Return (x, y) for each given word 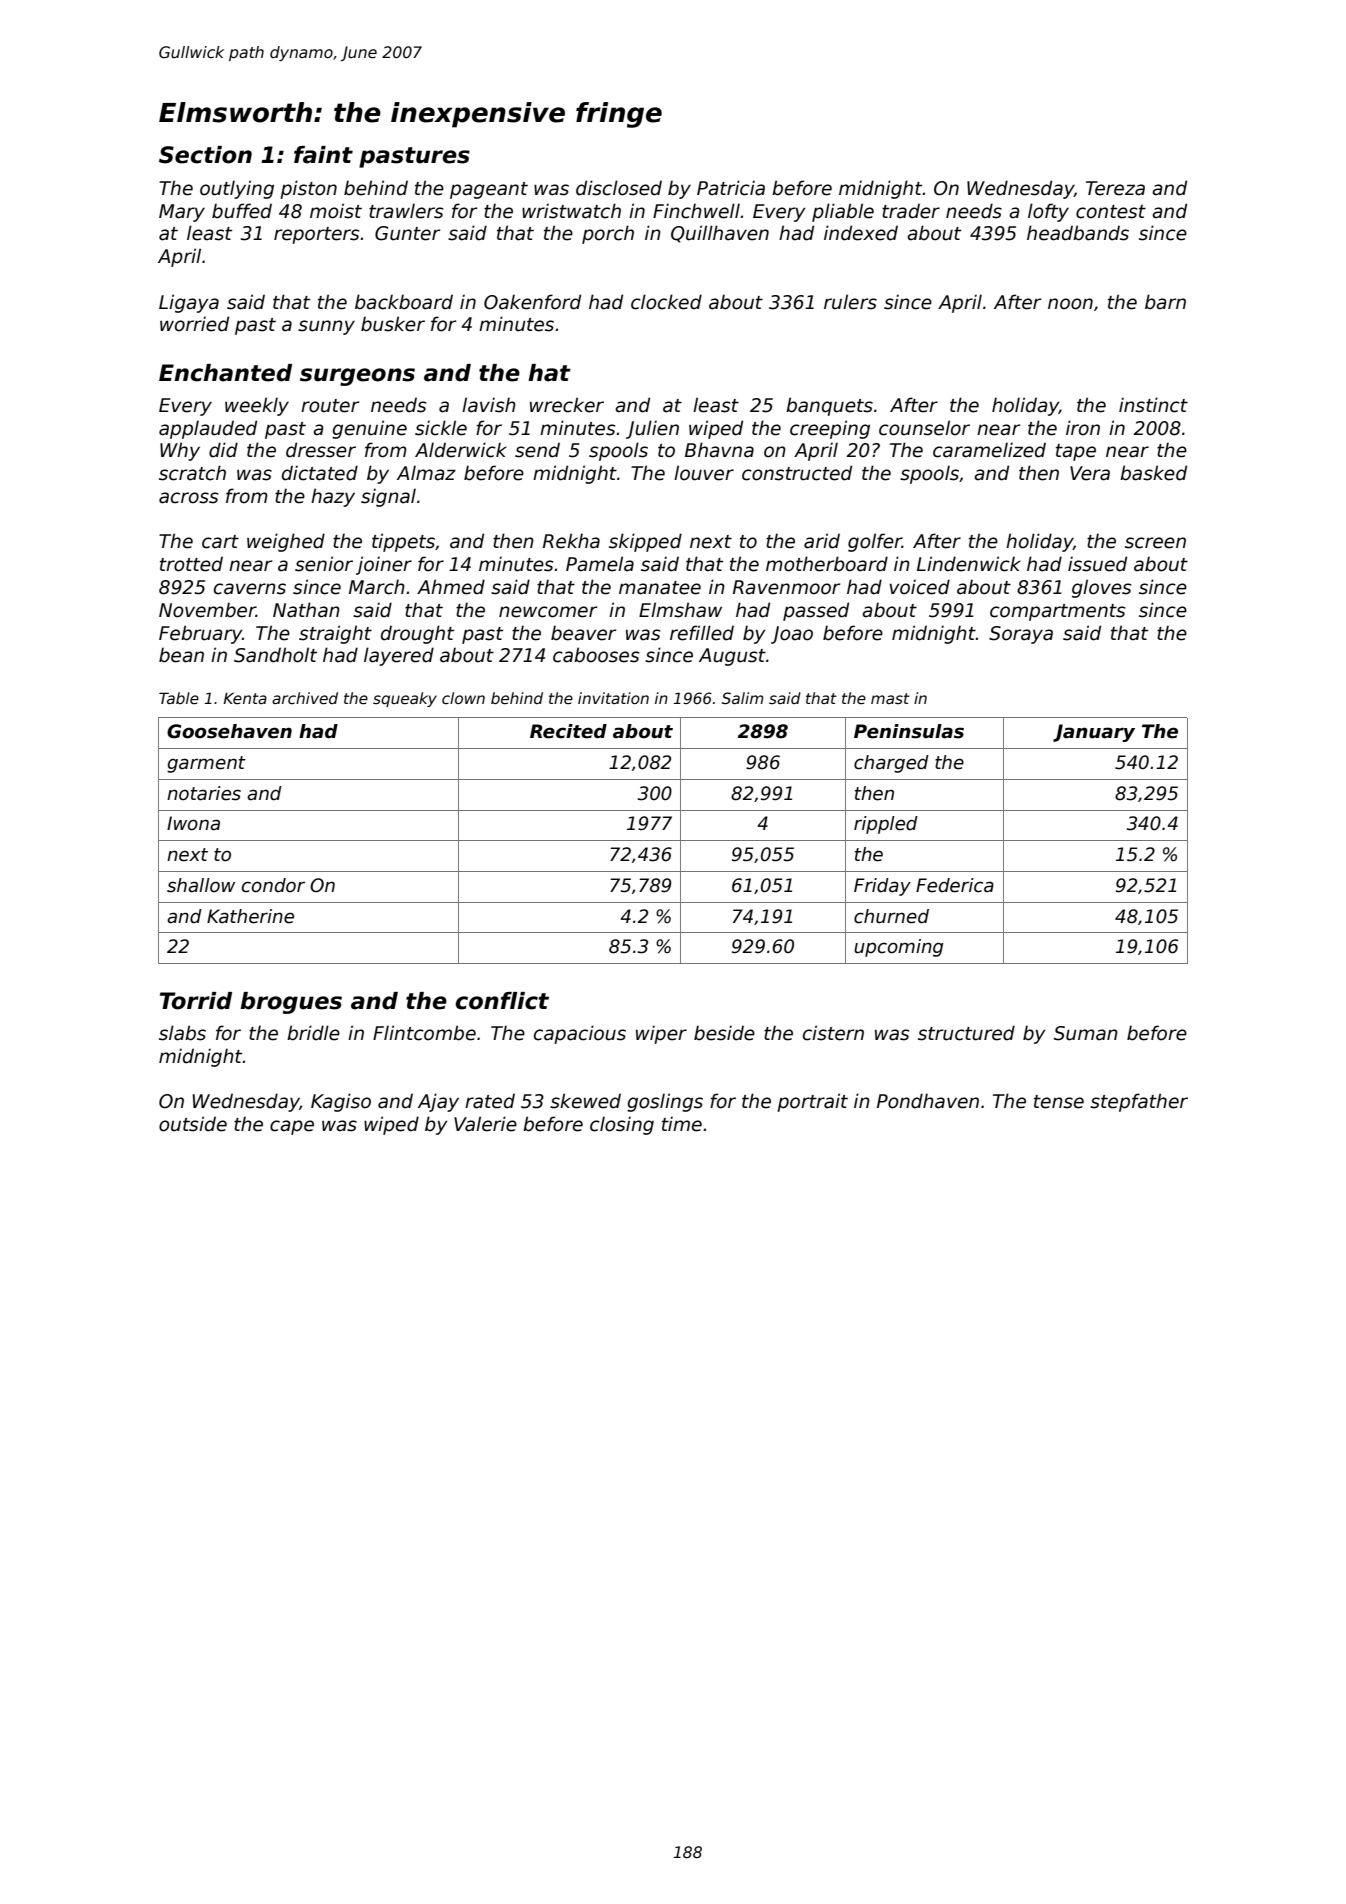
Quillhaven (720, 234)
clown (463, 698)
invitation (613, 698)
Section (205, 155)
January (1094, 733)
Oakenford (532, 302)
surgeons (357, 377)
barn (1165, 302)
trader (911, 211)
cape (292, 1127)
